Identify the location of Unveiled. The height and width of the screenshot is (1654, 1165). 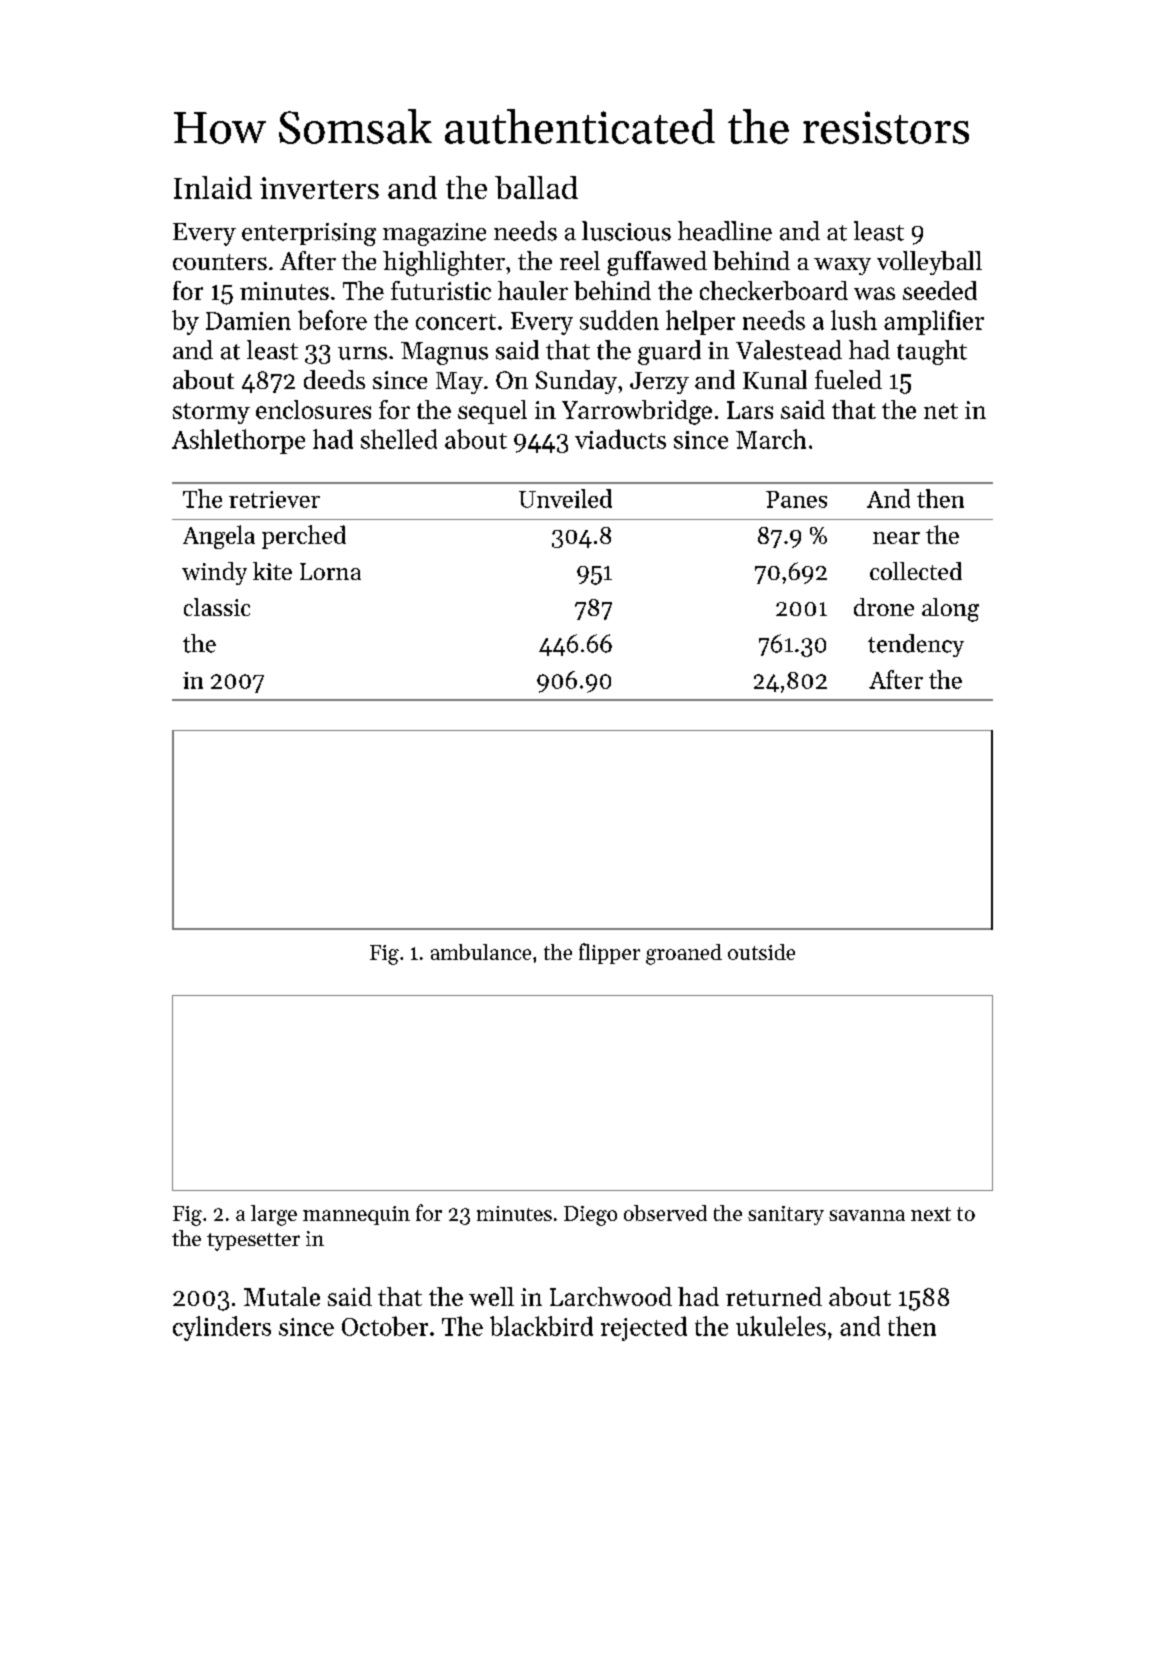
(565, 498).
